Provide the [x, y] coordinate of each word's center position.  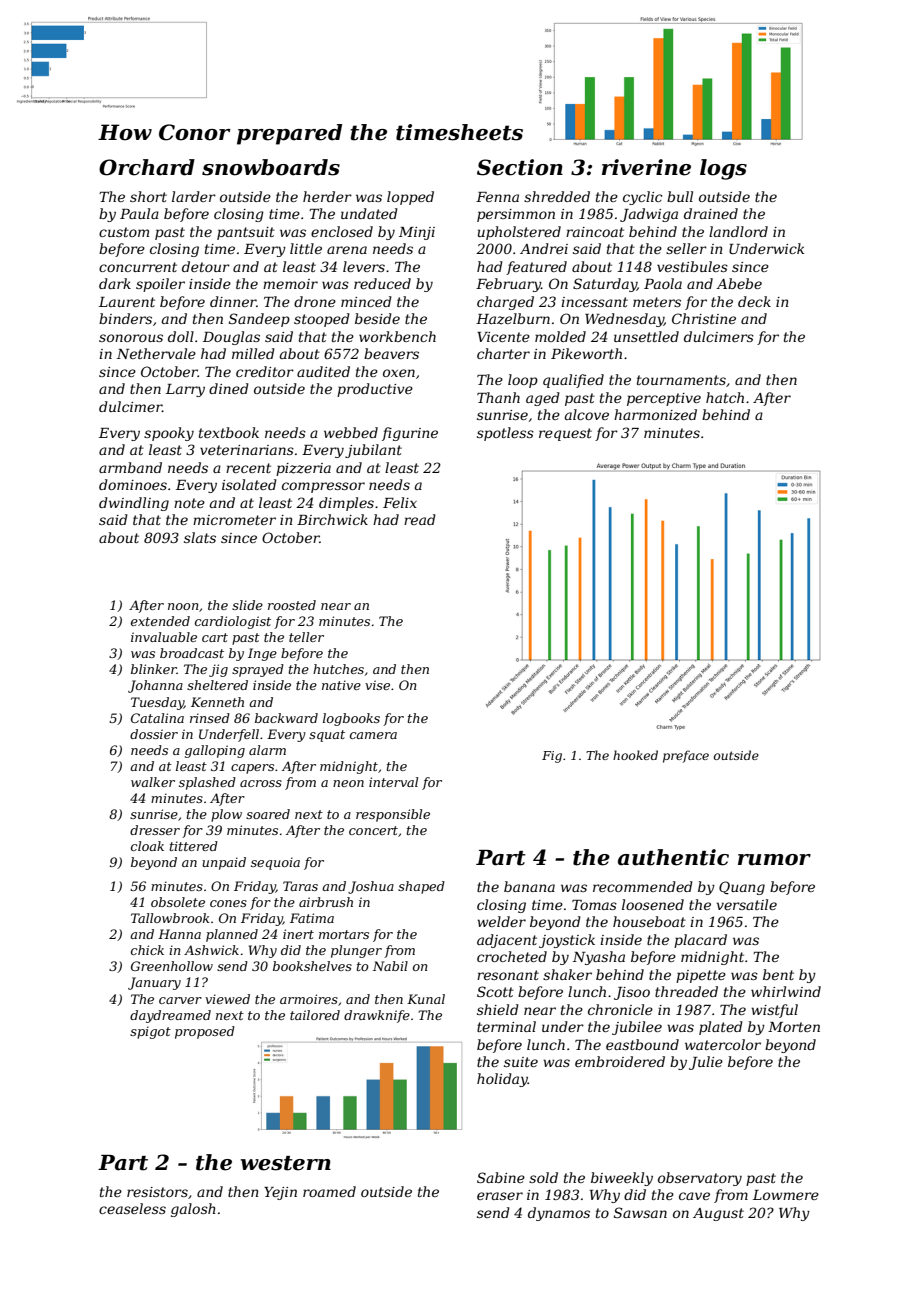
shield [498, 1009]
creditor [265, 371]
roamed [329, 1191]
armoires [309, 999]
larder [194, 196]
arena [347, 250]
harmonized [655, 415]
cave [694, 1196]
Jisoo [632, 993]
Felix [400, 502]
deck [754, 301]
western [286, 1163]
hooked [635, 755]
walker [153, 782]
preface [686, 756]
